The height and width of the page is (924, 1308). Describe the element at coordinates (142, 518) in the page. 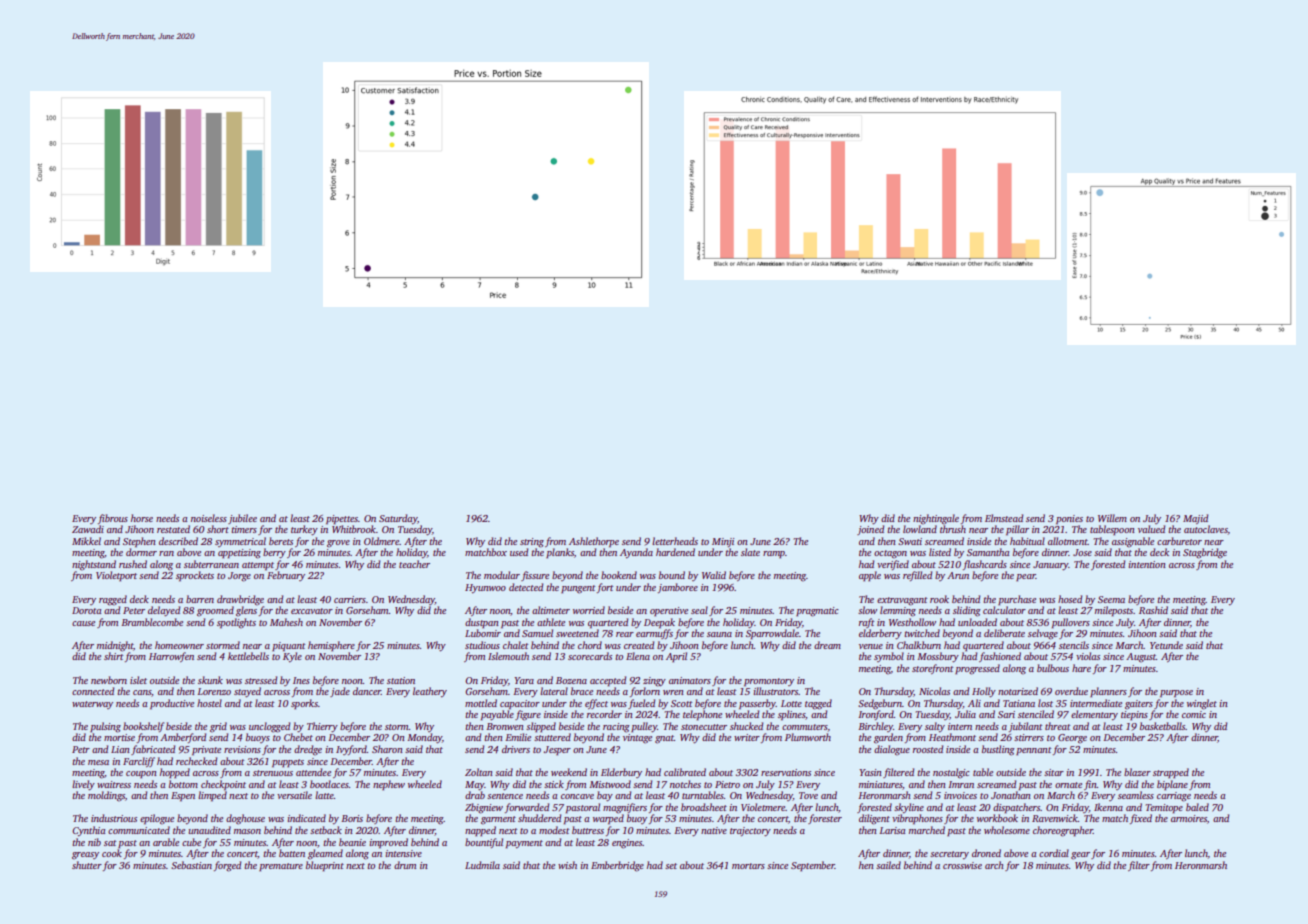

I see `horse` at that location.
